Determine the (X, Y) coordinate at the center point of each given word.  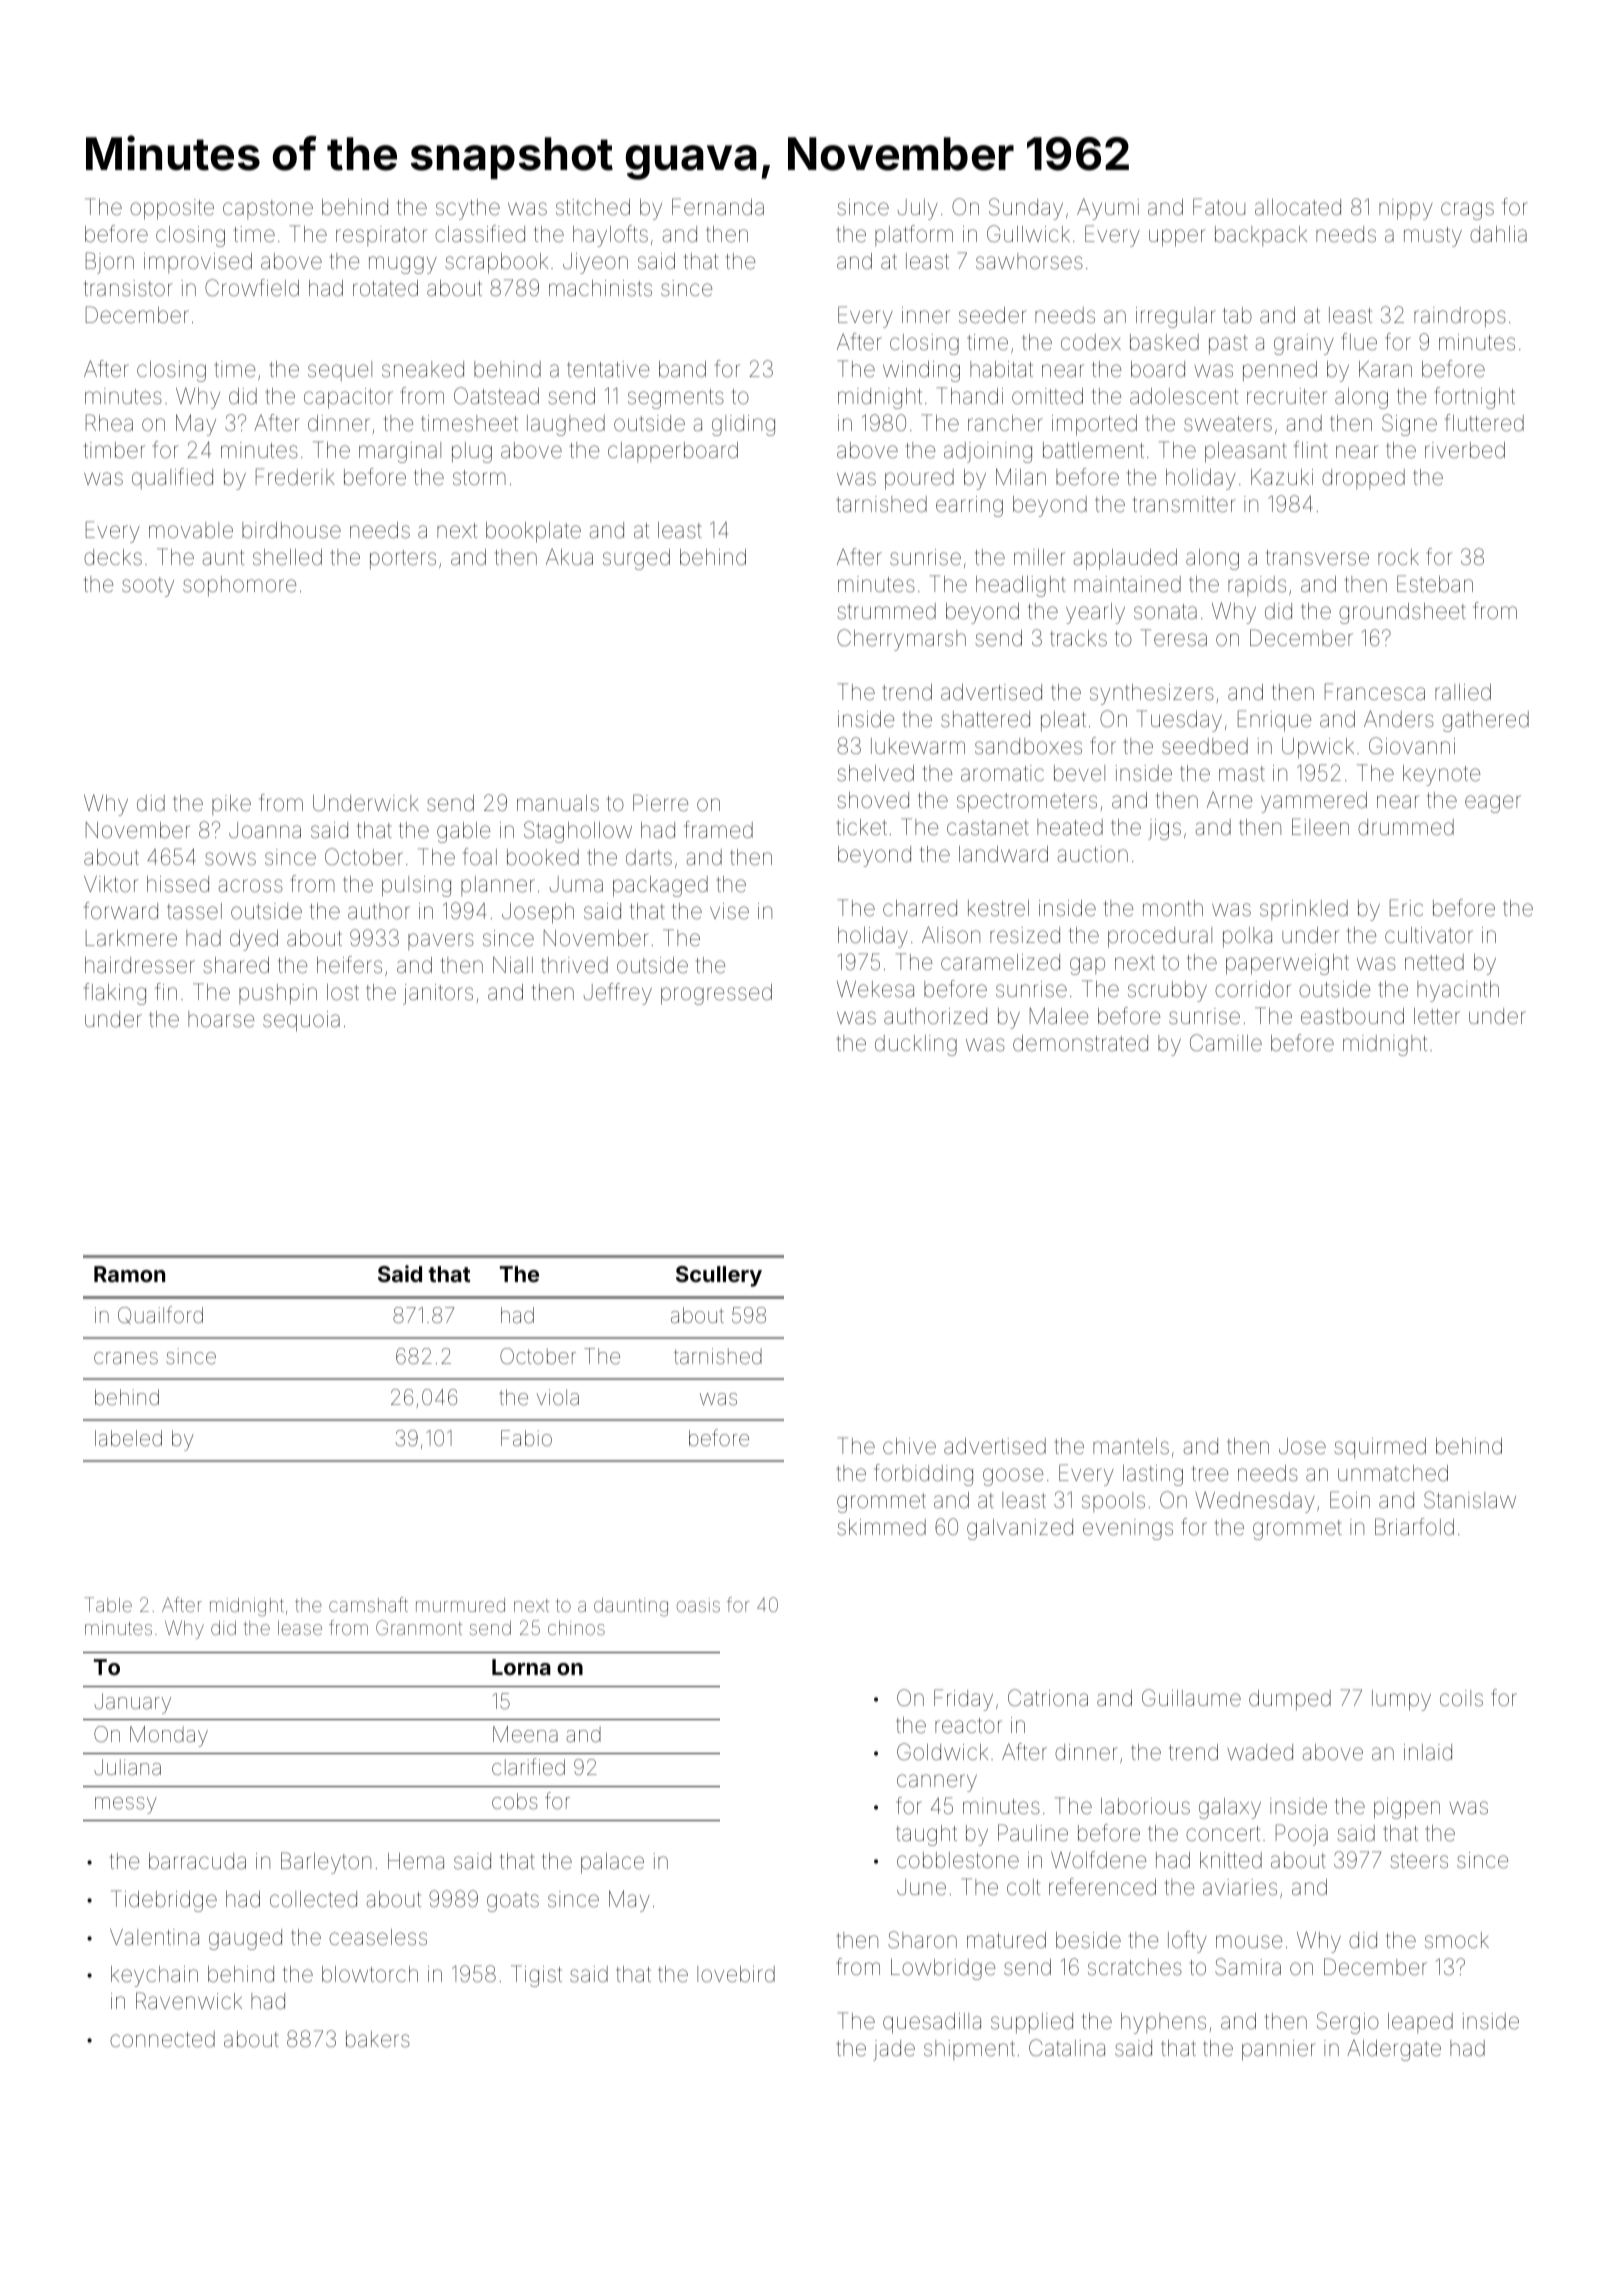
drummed (1406, 827)
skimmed (881, 1527)
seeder (993, 315)
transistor (128, 288)
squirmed (1380, 1448)
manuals (558, 803)
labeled (128, 1438)
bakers (378, 2039)
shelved (875, 773)
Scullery (719, 1276)
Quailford (160, 1315)
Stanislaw (1470, 1500)
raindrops (1460, 317)
